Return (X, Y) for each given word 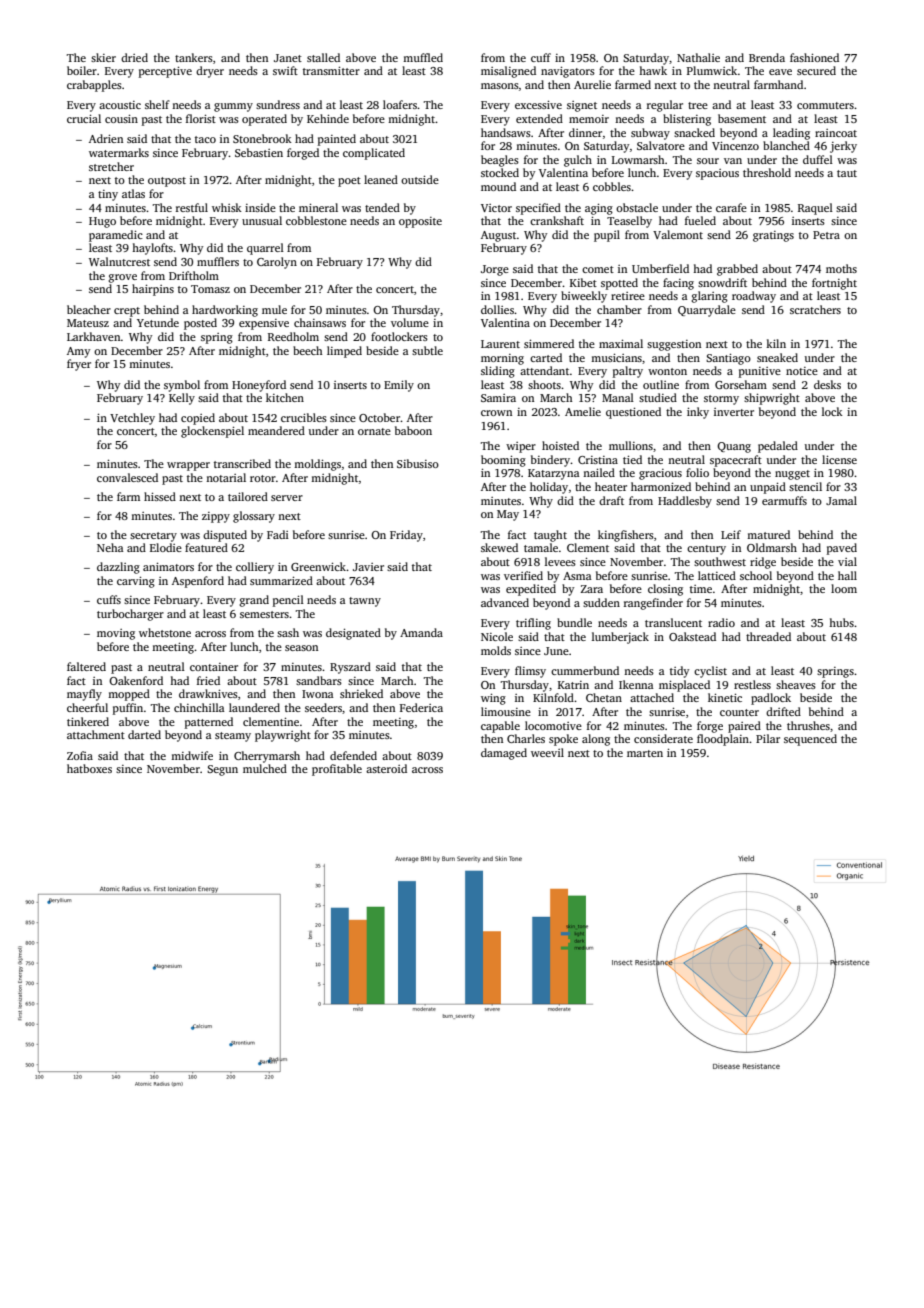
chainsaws (320, 322)
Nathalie (698, 57)
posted (200, 324)
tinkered (88, 721)
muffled (423, 57)
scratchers (815, 309)
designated (353, 634)
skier (103, 57)
